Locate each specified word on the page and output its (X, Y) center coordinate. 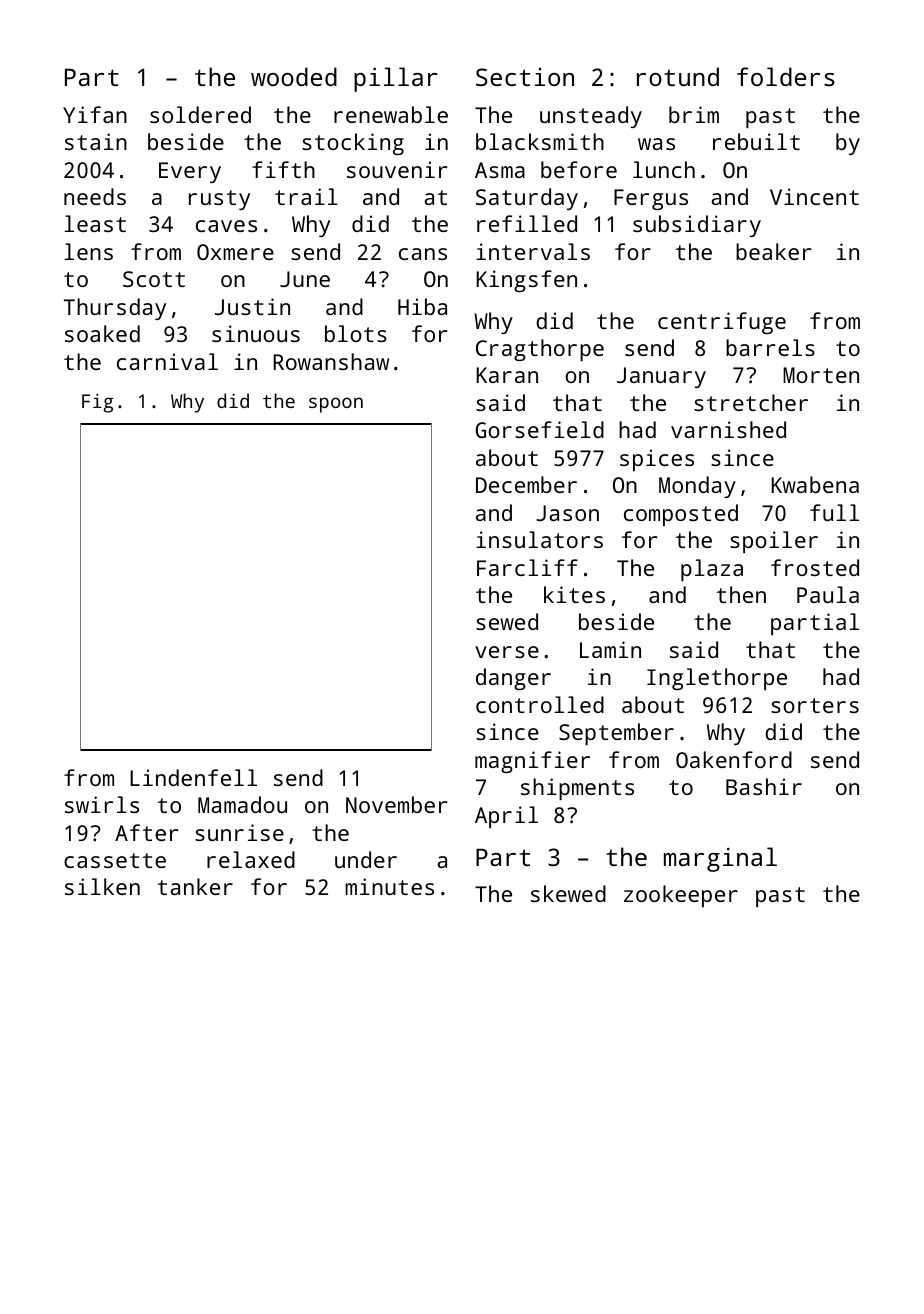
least (95, 223)
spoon (336, 405)
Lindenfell (193, 777)
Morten (821, 375)
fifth (283, 169)
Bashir (764, 786)
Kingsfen (526, 281)
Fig (97, 403)
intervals (533, 251)
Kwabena (815, 484)
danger (513, 679)
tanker (195, 886)
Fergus (651, 199)
